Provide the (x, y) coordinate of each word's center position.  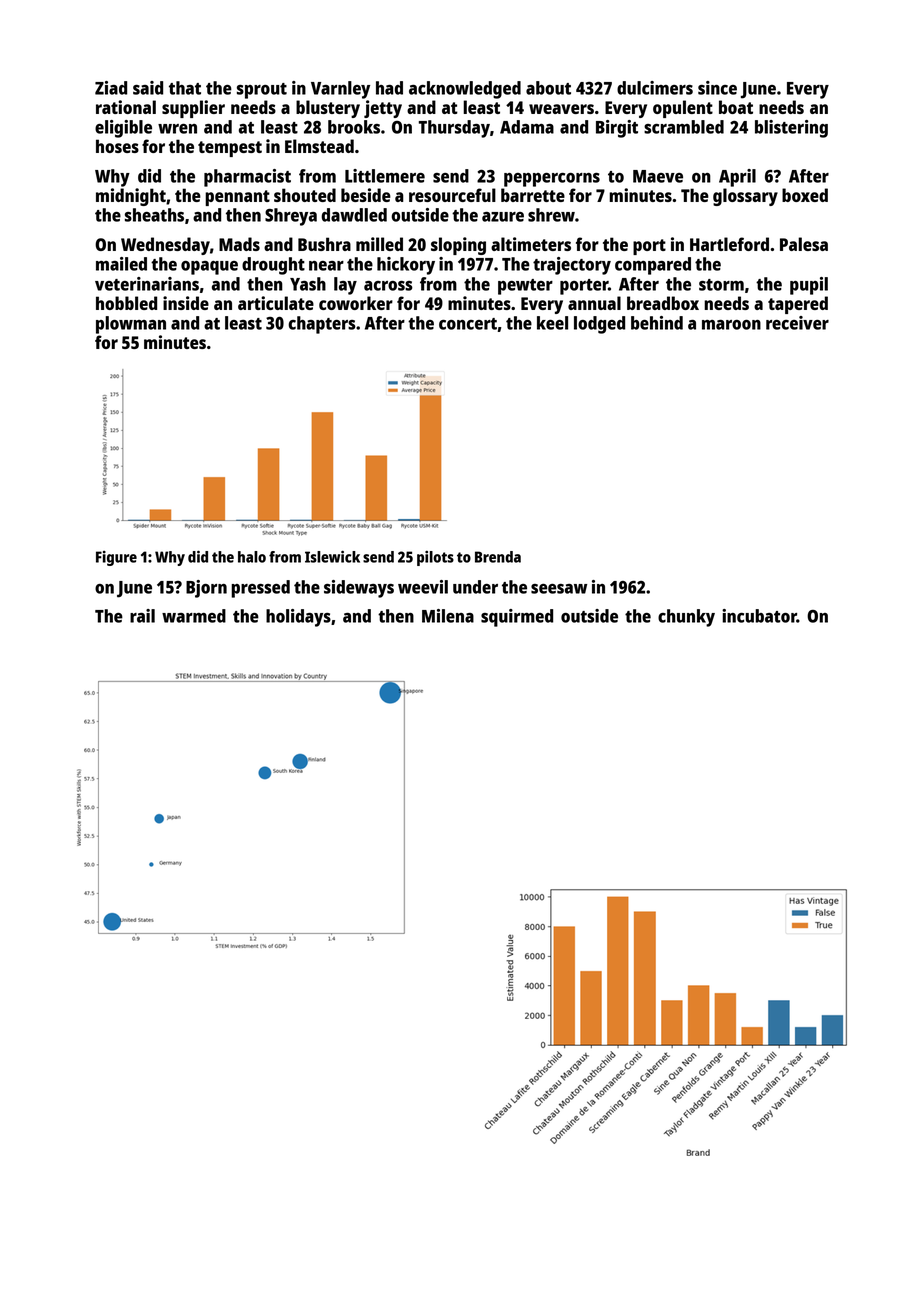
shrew (551, 215)
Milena (448, 616)
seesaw (559, 589)
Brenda (498, 557)
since (717, 88)
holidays (298, 618)
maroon (731, 325)
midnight (131, 197)
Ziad (111, 88)
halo (252, 557)
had (389, 88)
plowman (131, 325)
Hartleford (729, 244)
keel (552, 323)
